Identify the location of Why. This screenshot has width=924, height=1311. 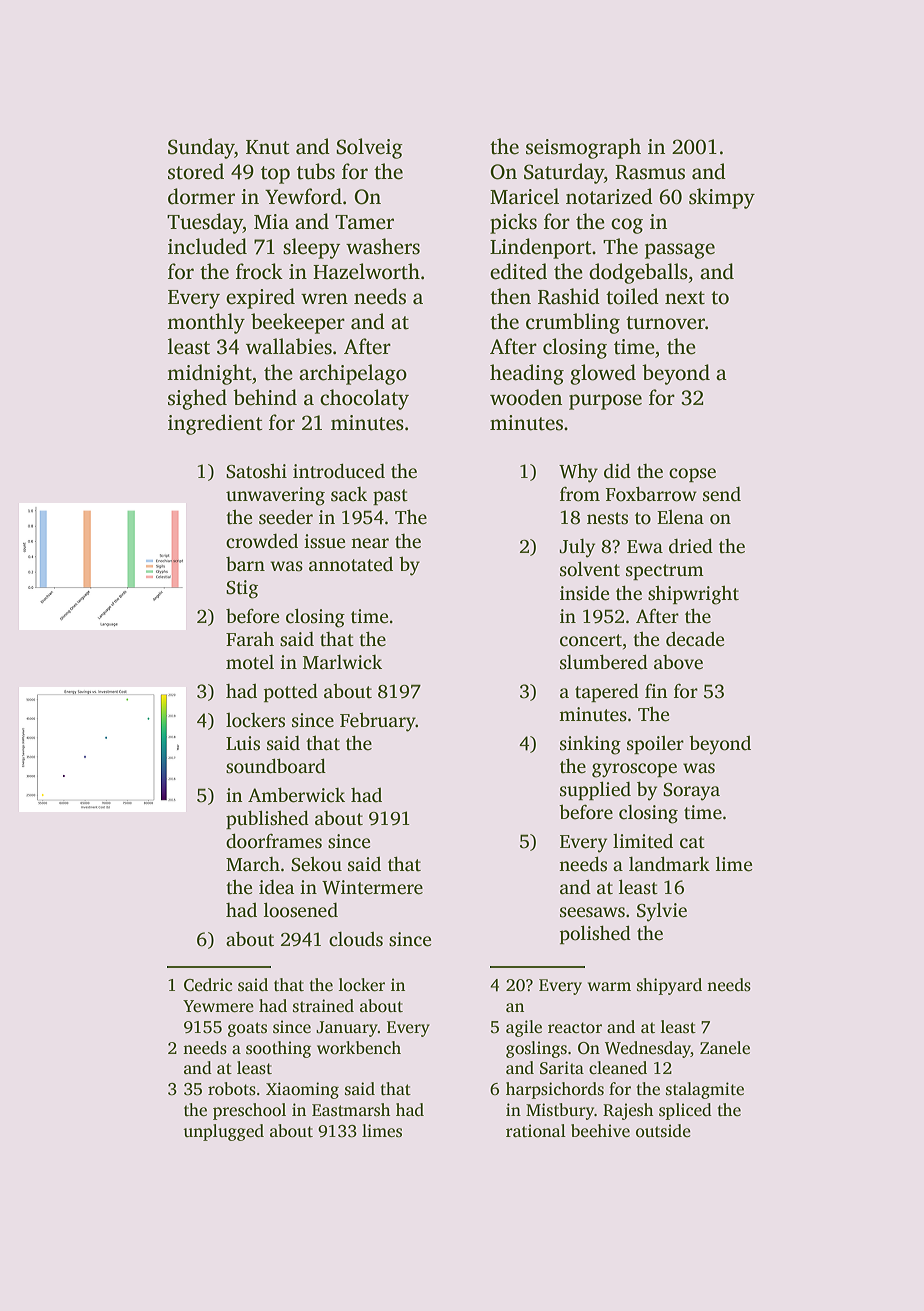
(578, 473).
